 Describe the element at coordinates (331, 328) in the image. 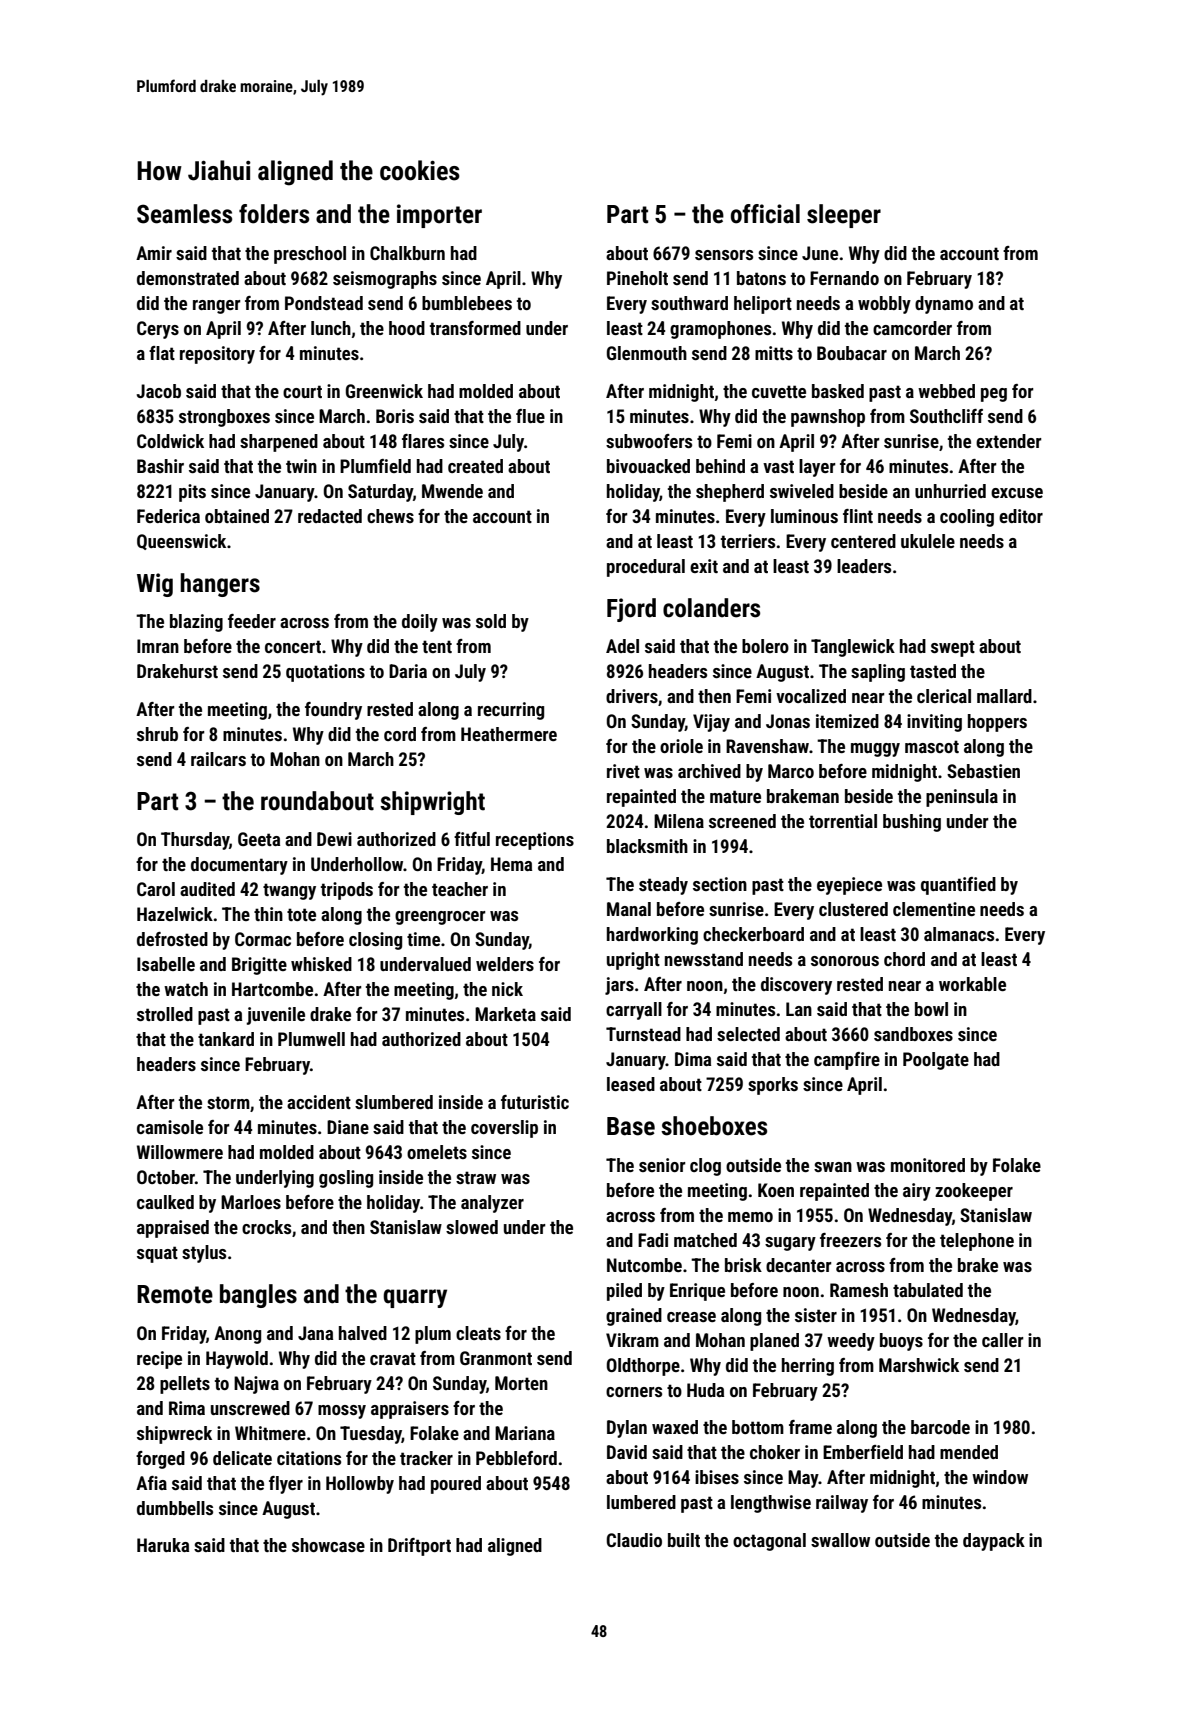

I see `lunch` at that location.
